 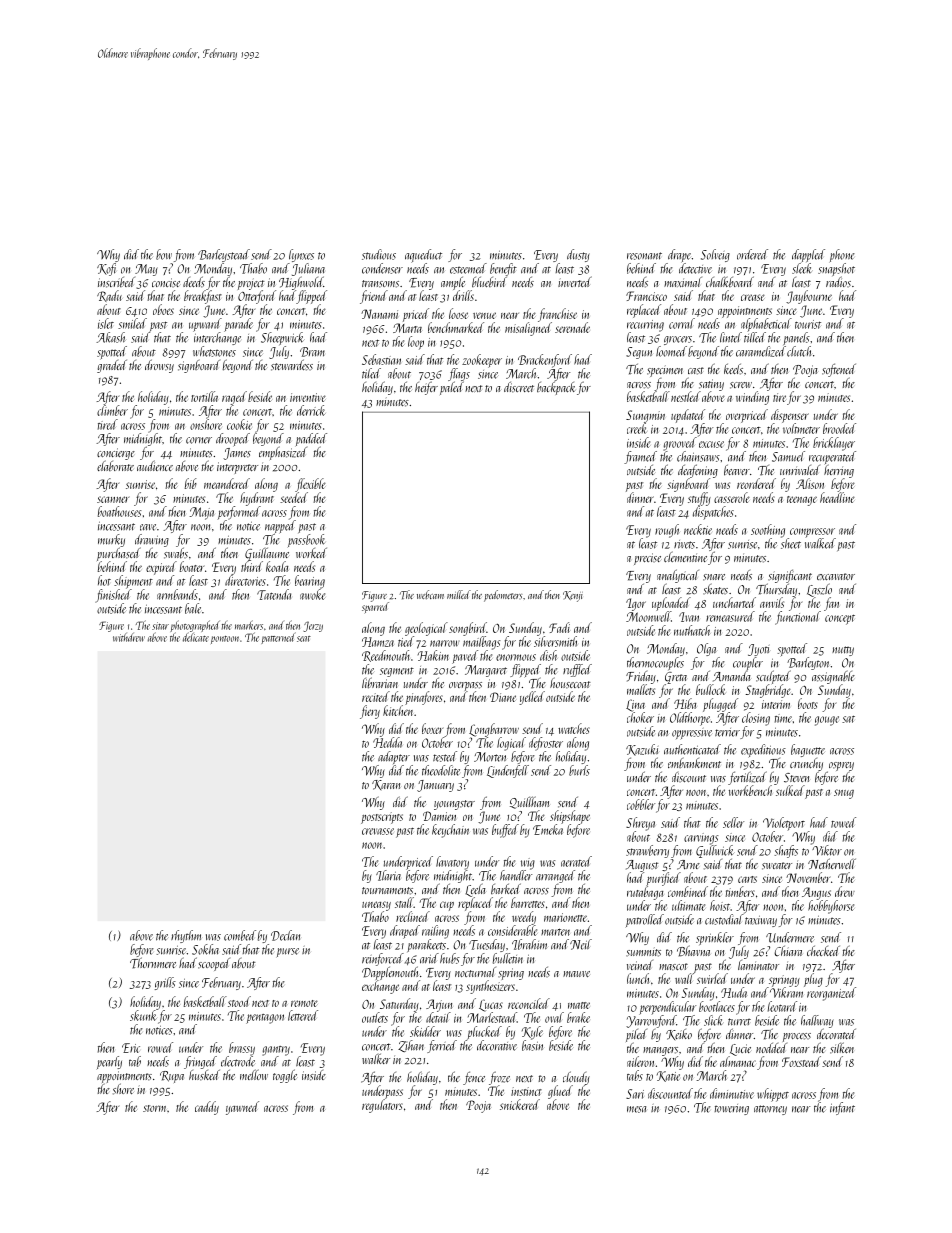 What do you see at coordinates (715, 255) in the document?
I see `Solveig` at bounding box center [715, 255].
